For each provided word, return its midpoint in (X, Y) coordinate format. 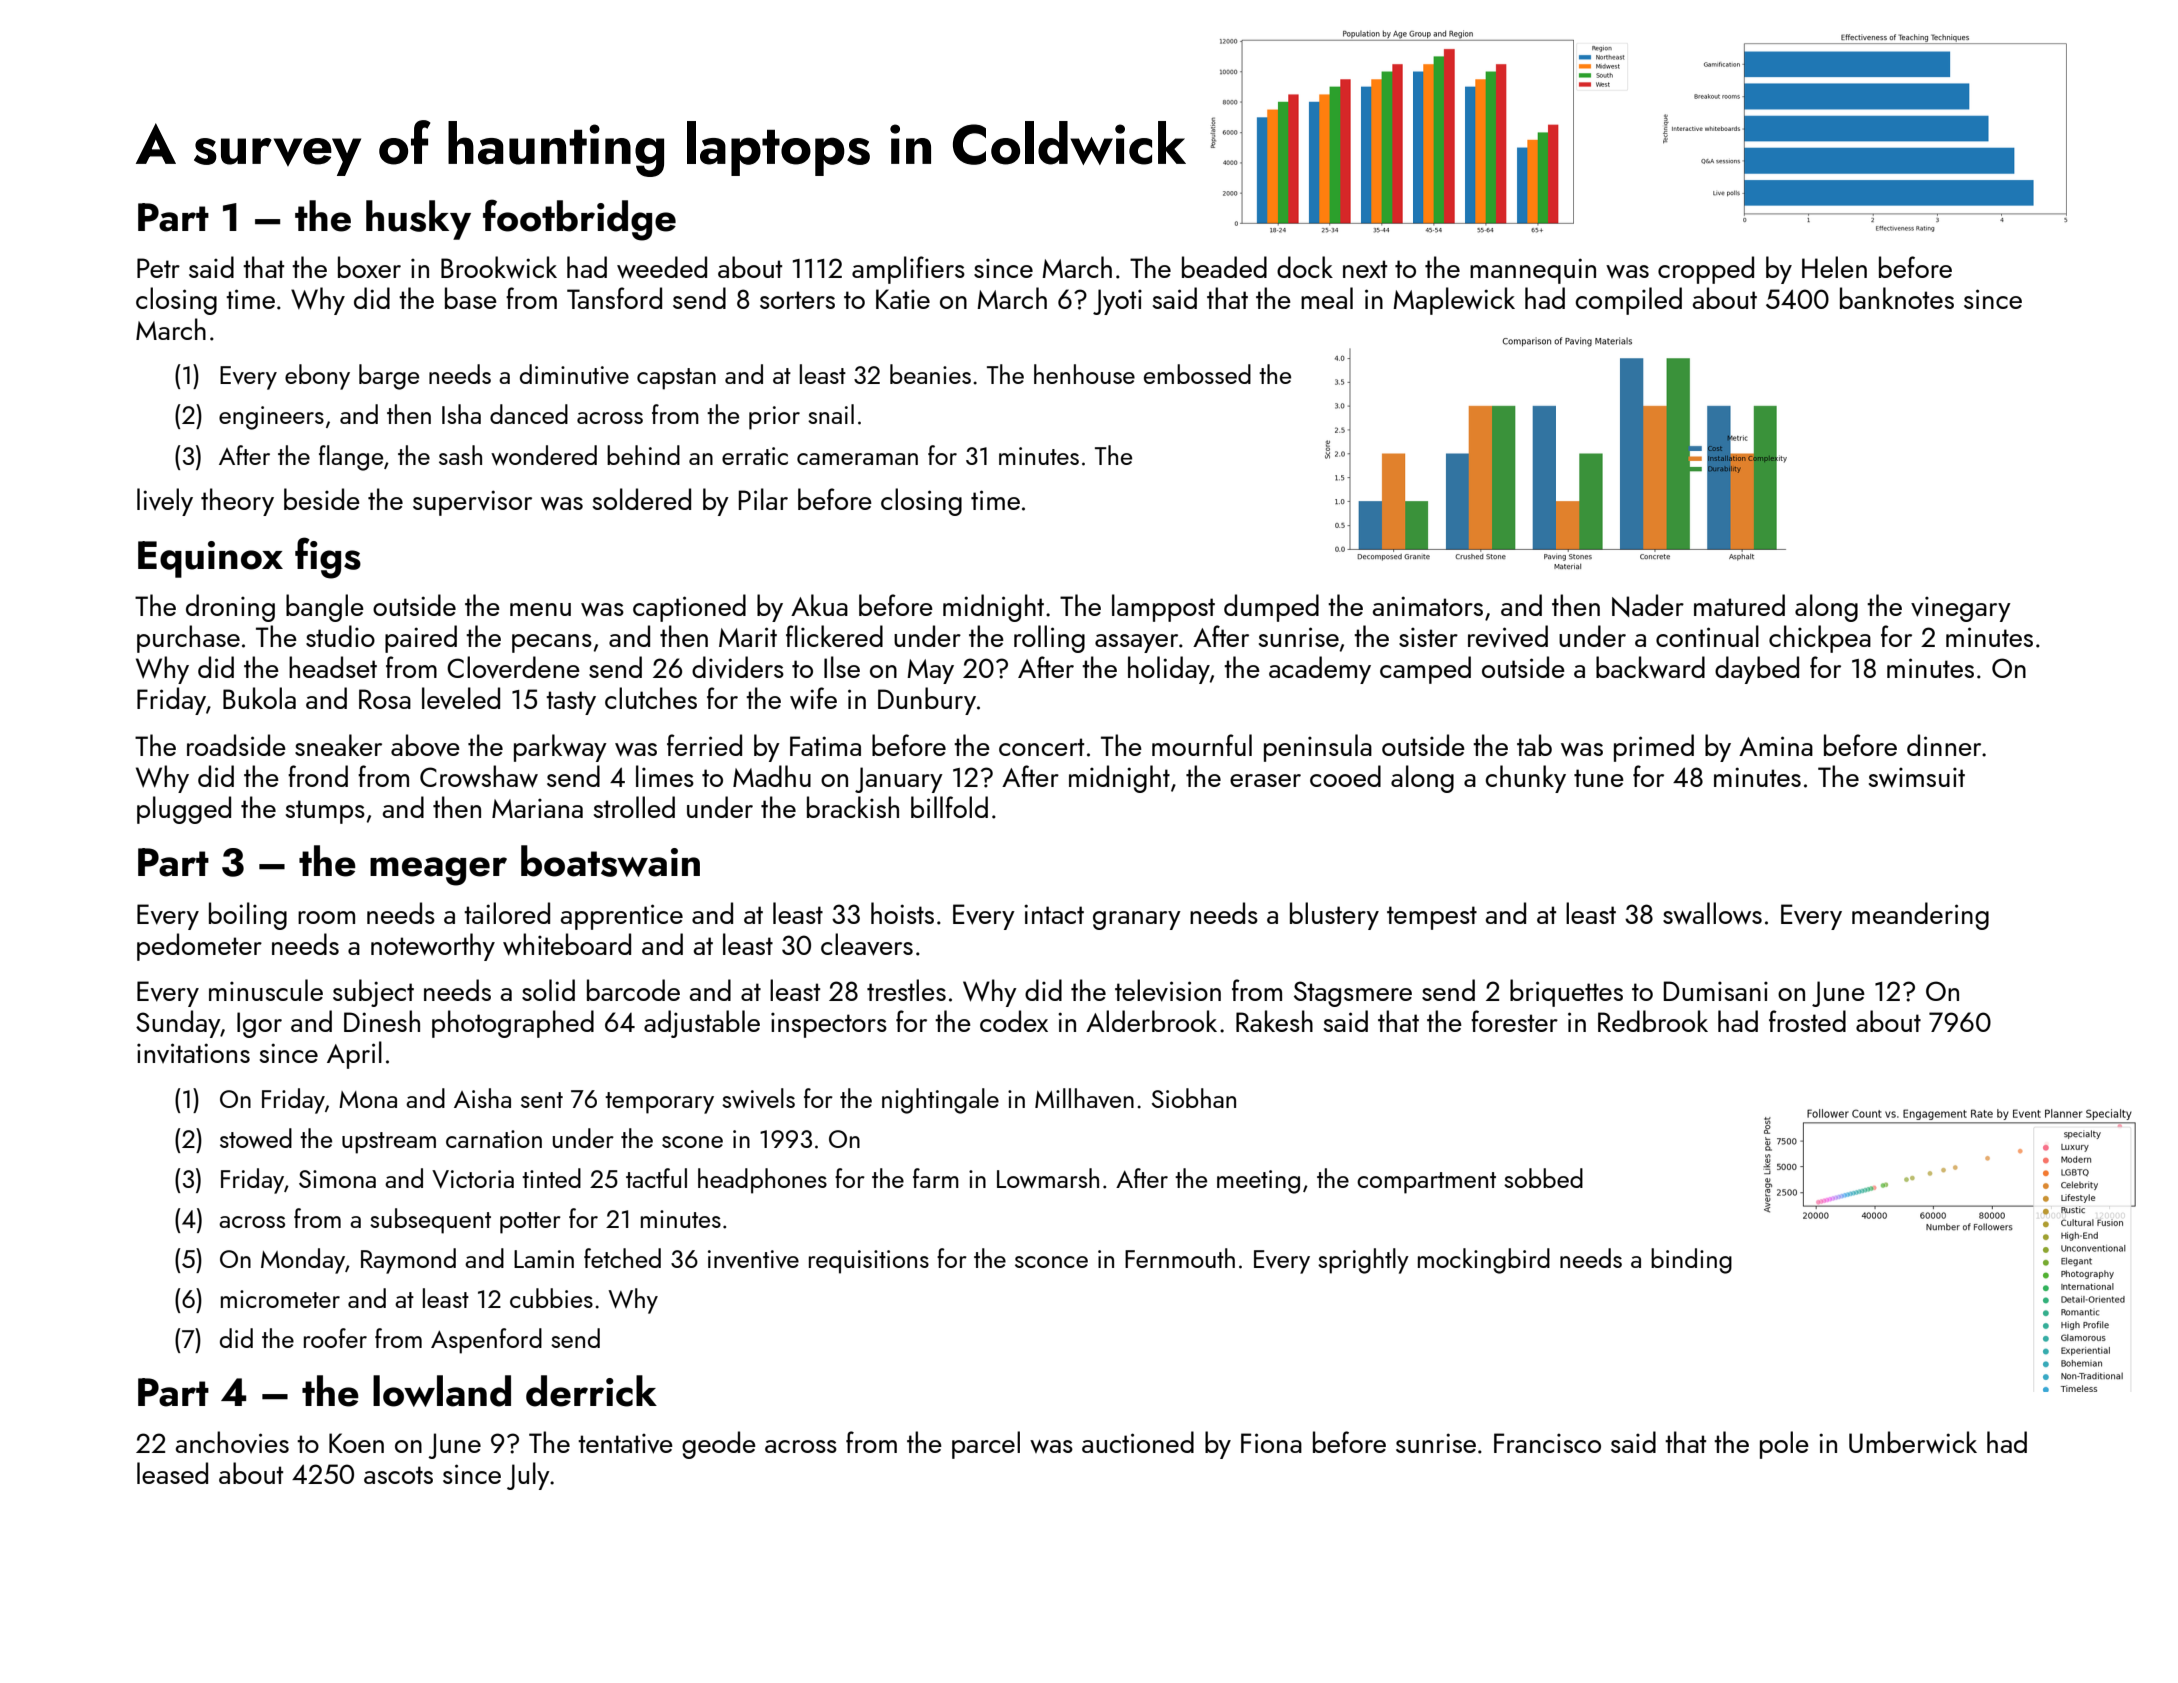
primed (1654, 748)
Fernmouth (1180, 1258)
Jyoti (1117, 302)
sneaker (338, 745)
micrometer (280, 1299)
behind (643, 455)
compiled (1628, 301)
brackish (853, 807)
